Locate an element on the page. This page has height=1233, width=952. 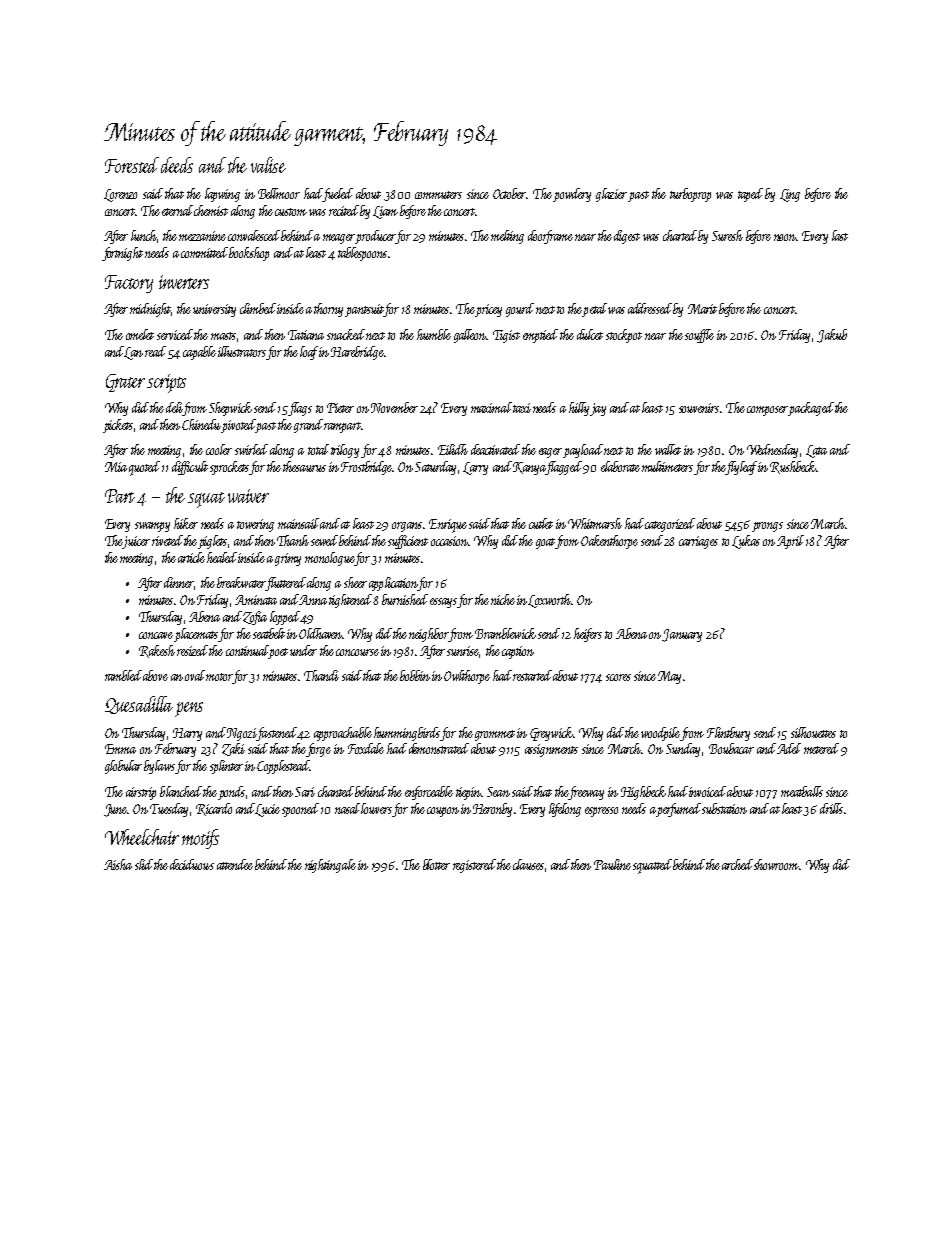
lapwing is located at coordinates (222, 195).
